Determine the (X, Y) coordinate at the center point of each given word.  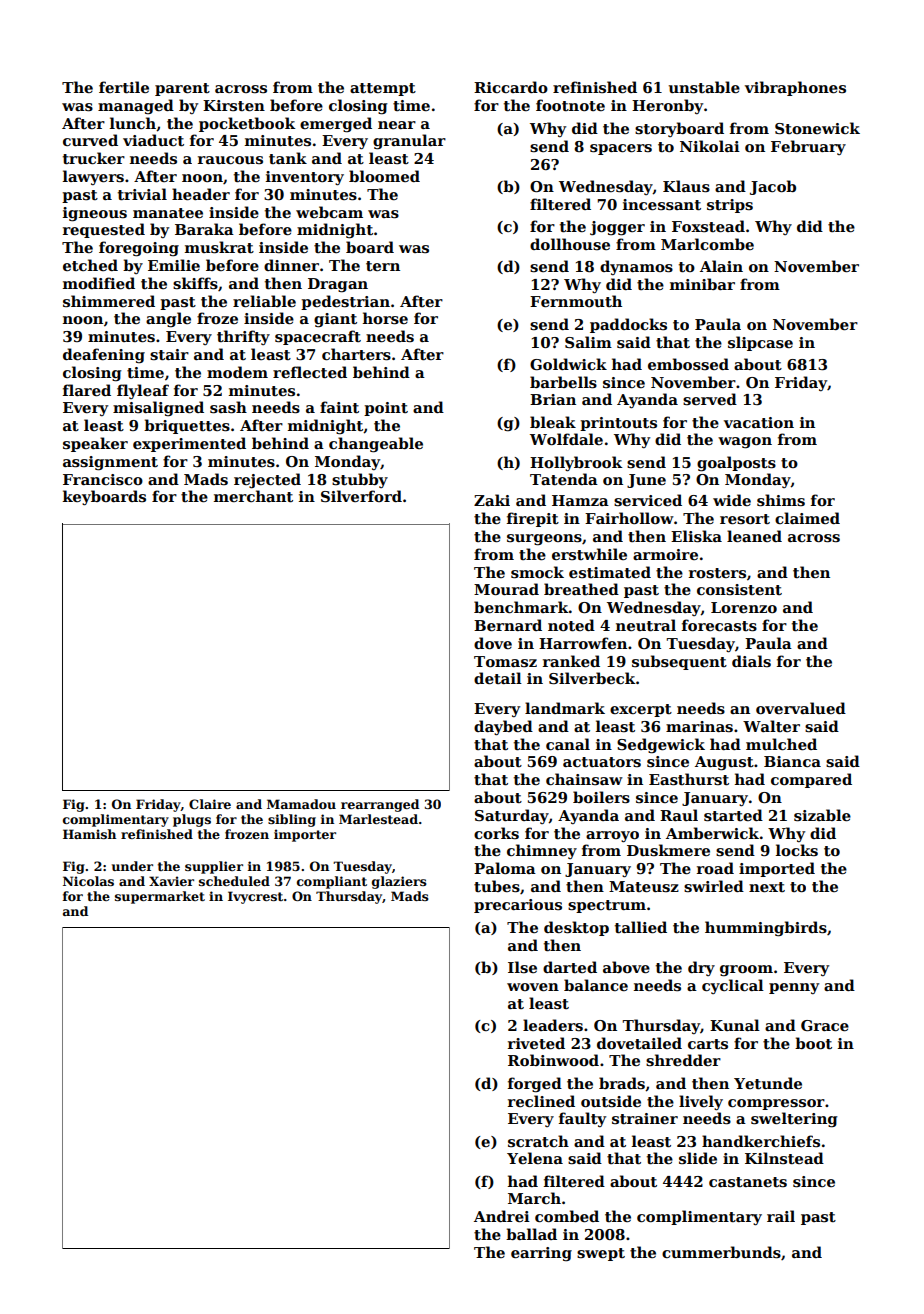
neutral (646, 625)
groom (746, 971)
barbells (563, 382)
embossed (688, 364)
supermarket (160, 897)
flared (87, 390)
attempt (383, 89)
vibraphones (795, 88)
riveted (536, 1043)
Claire (210, 804)
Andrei (502, 1216)
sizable (822, 815)
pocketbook (247, 124)
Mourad (506, 589)
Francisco (103, 480)
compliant (332, 882)
